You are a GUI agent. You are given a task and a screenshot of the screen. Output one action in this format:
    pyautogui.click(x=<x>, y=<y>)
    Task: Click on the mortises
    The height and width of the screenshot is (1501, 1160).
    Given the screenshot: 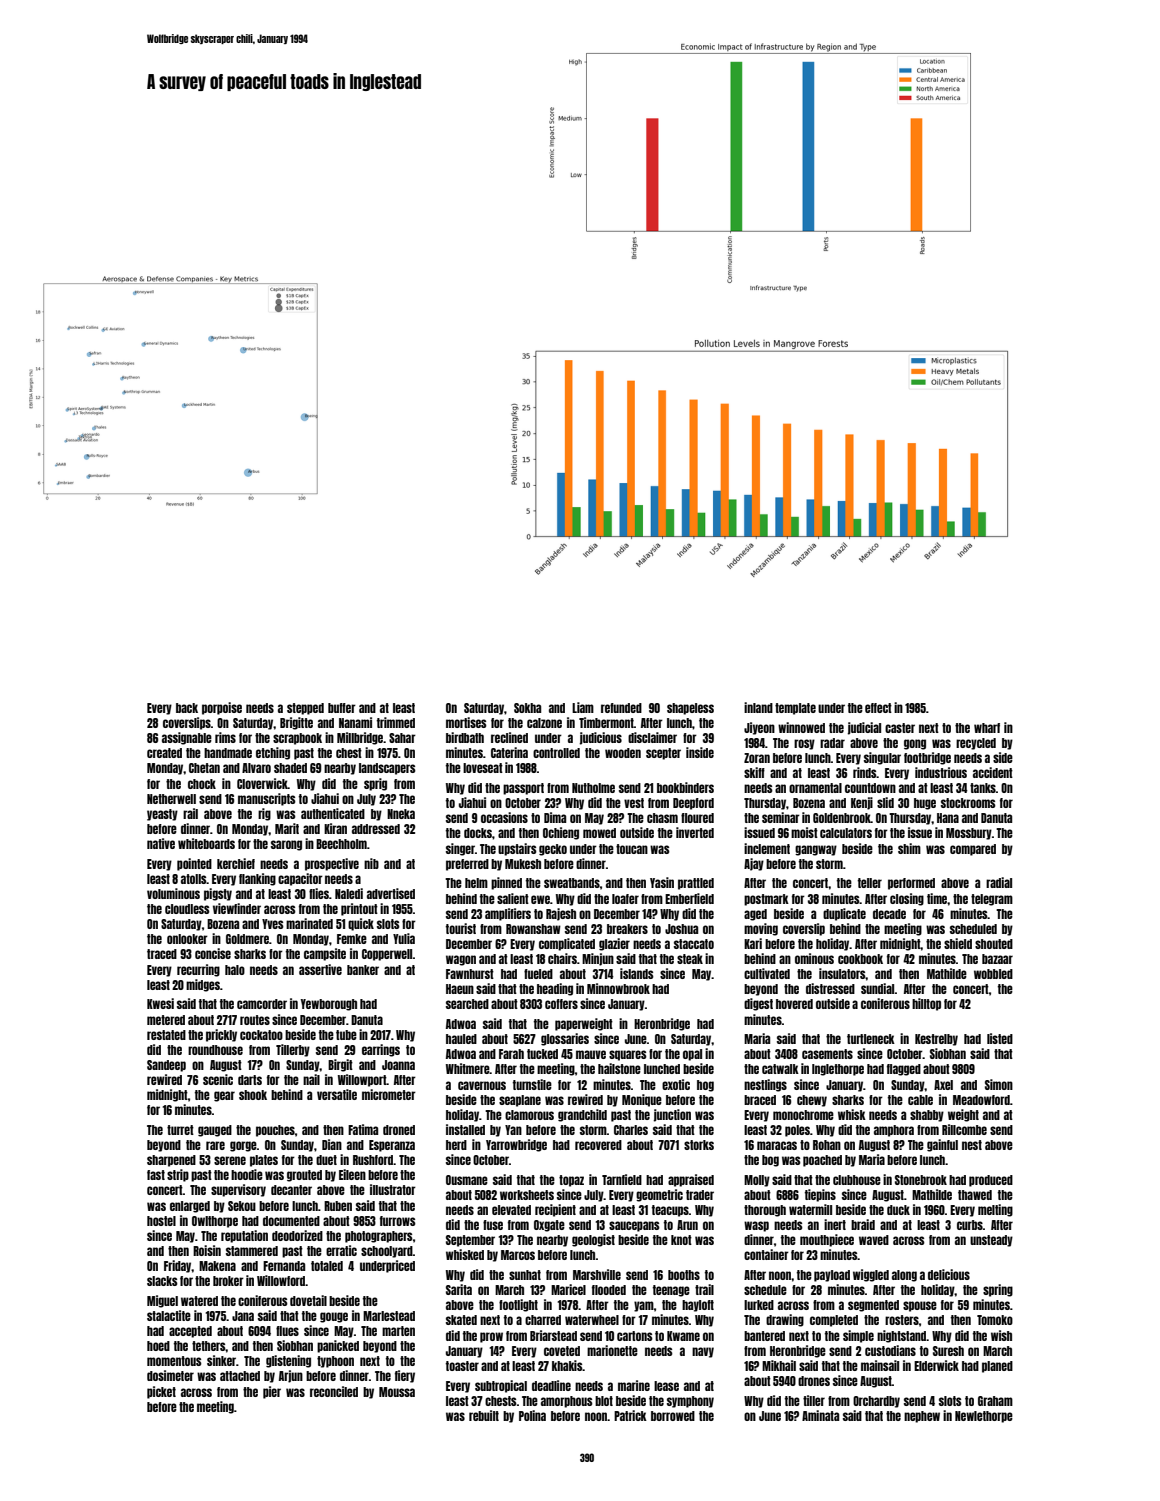 What is the action you would take?
    pyautogui.click(x=466, y=722)
